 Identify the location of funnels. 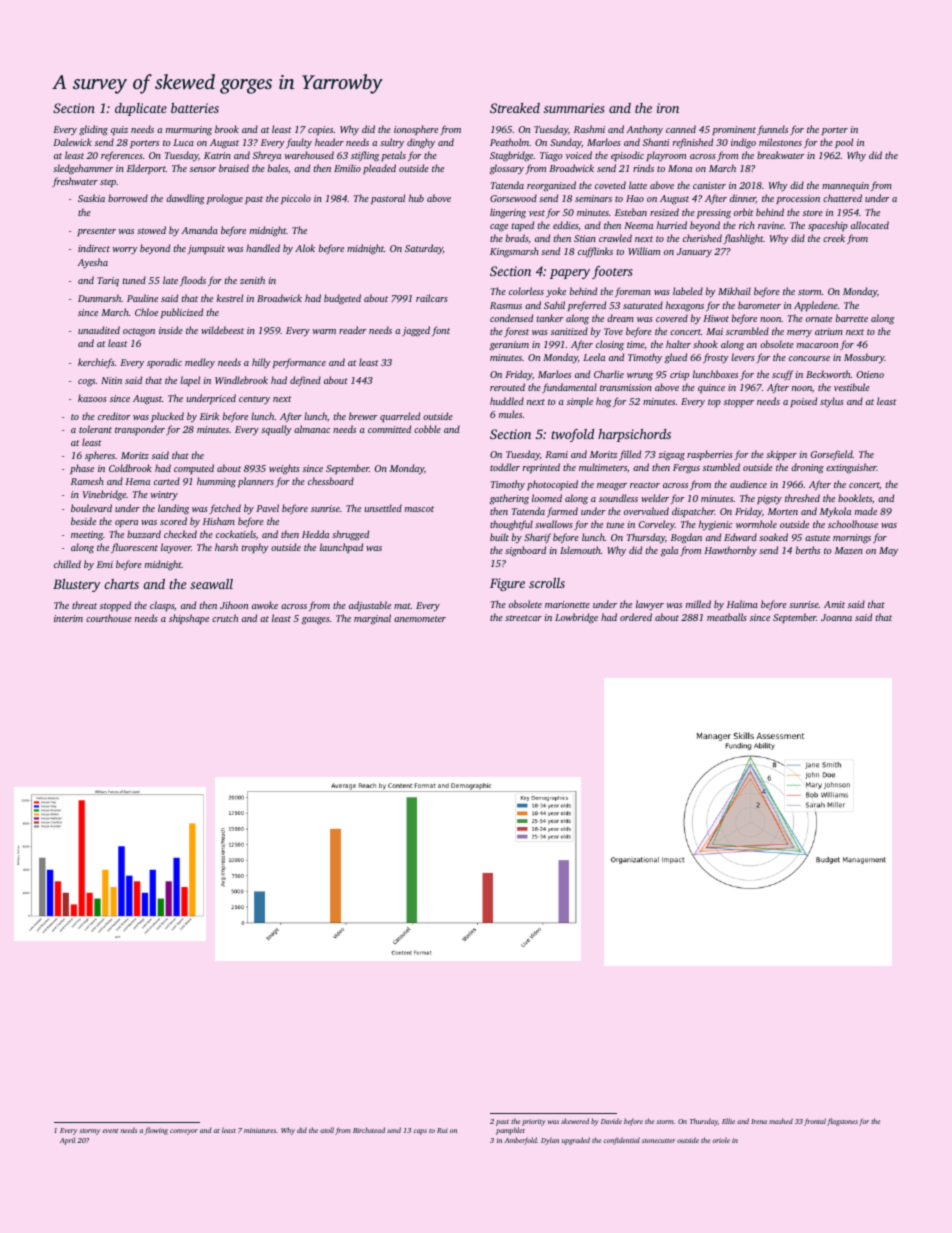
(772, 130).
